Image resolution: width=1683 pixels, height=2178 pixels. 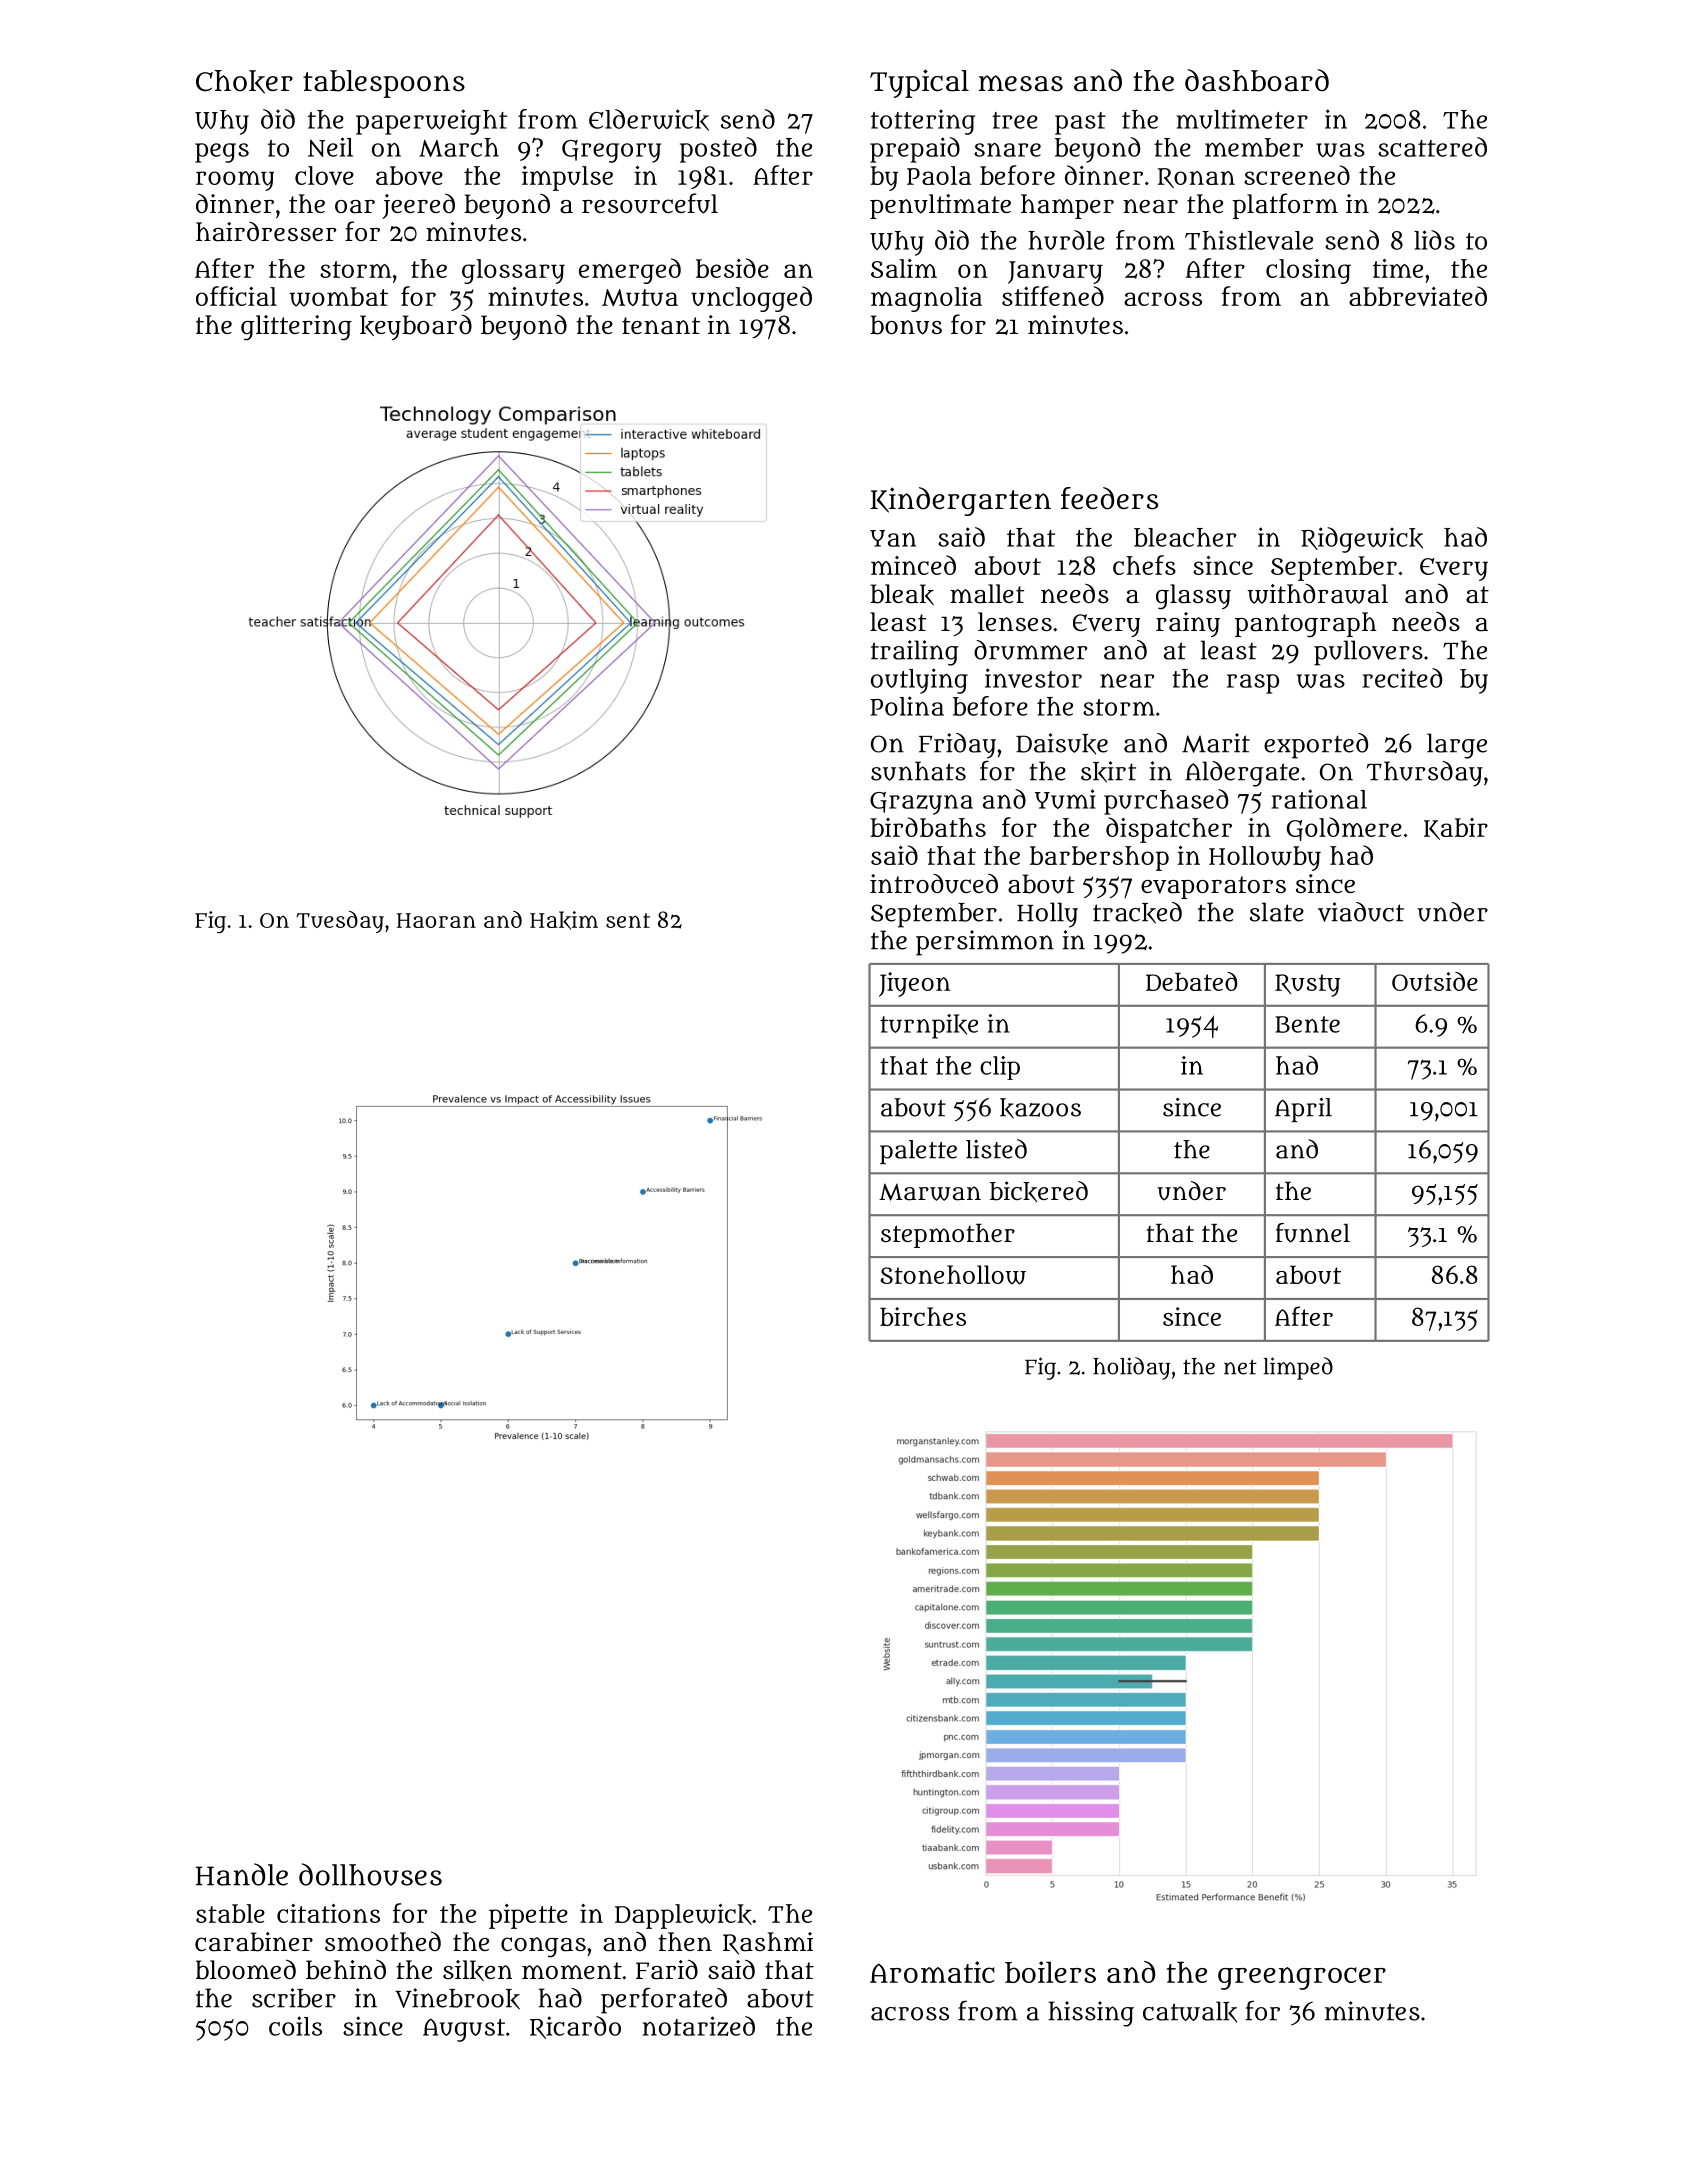 I want to click on boilers, so click(x=1050, y=1972).
